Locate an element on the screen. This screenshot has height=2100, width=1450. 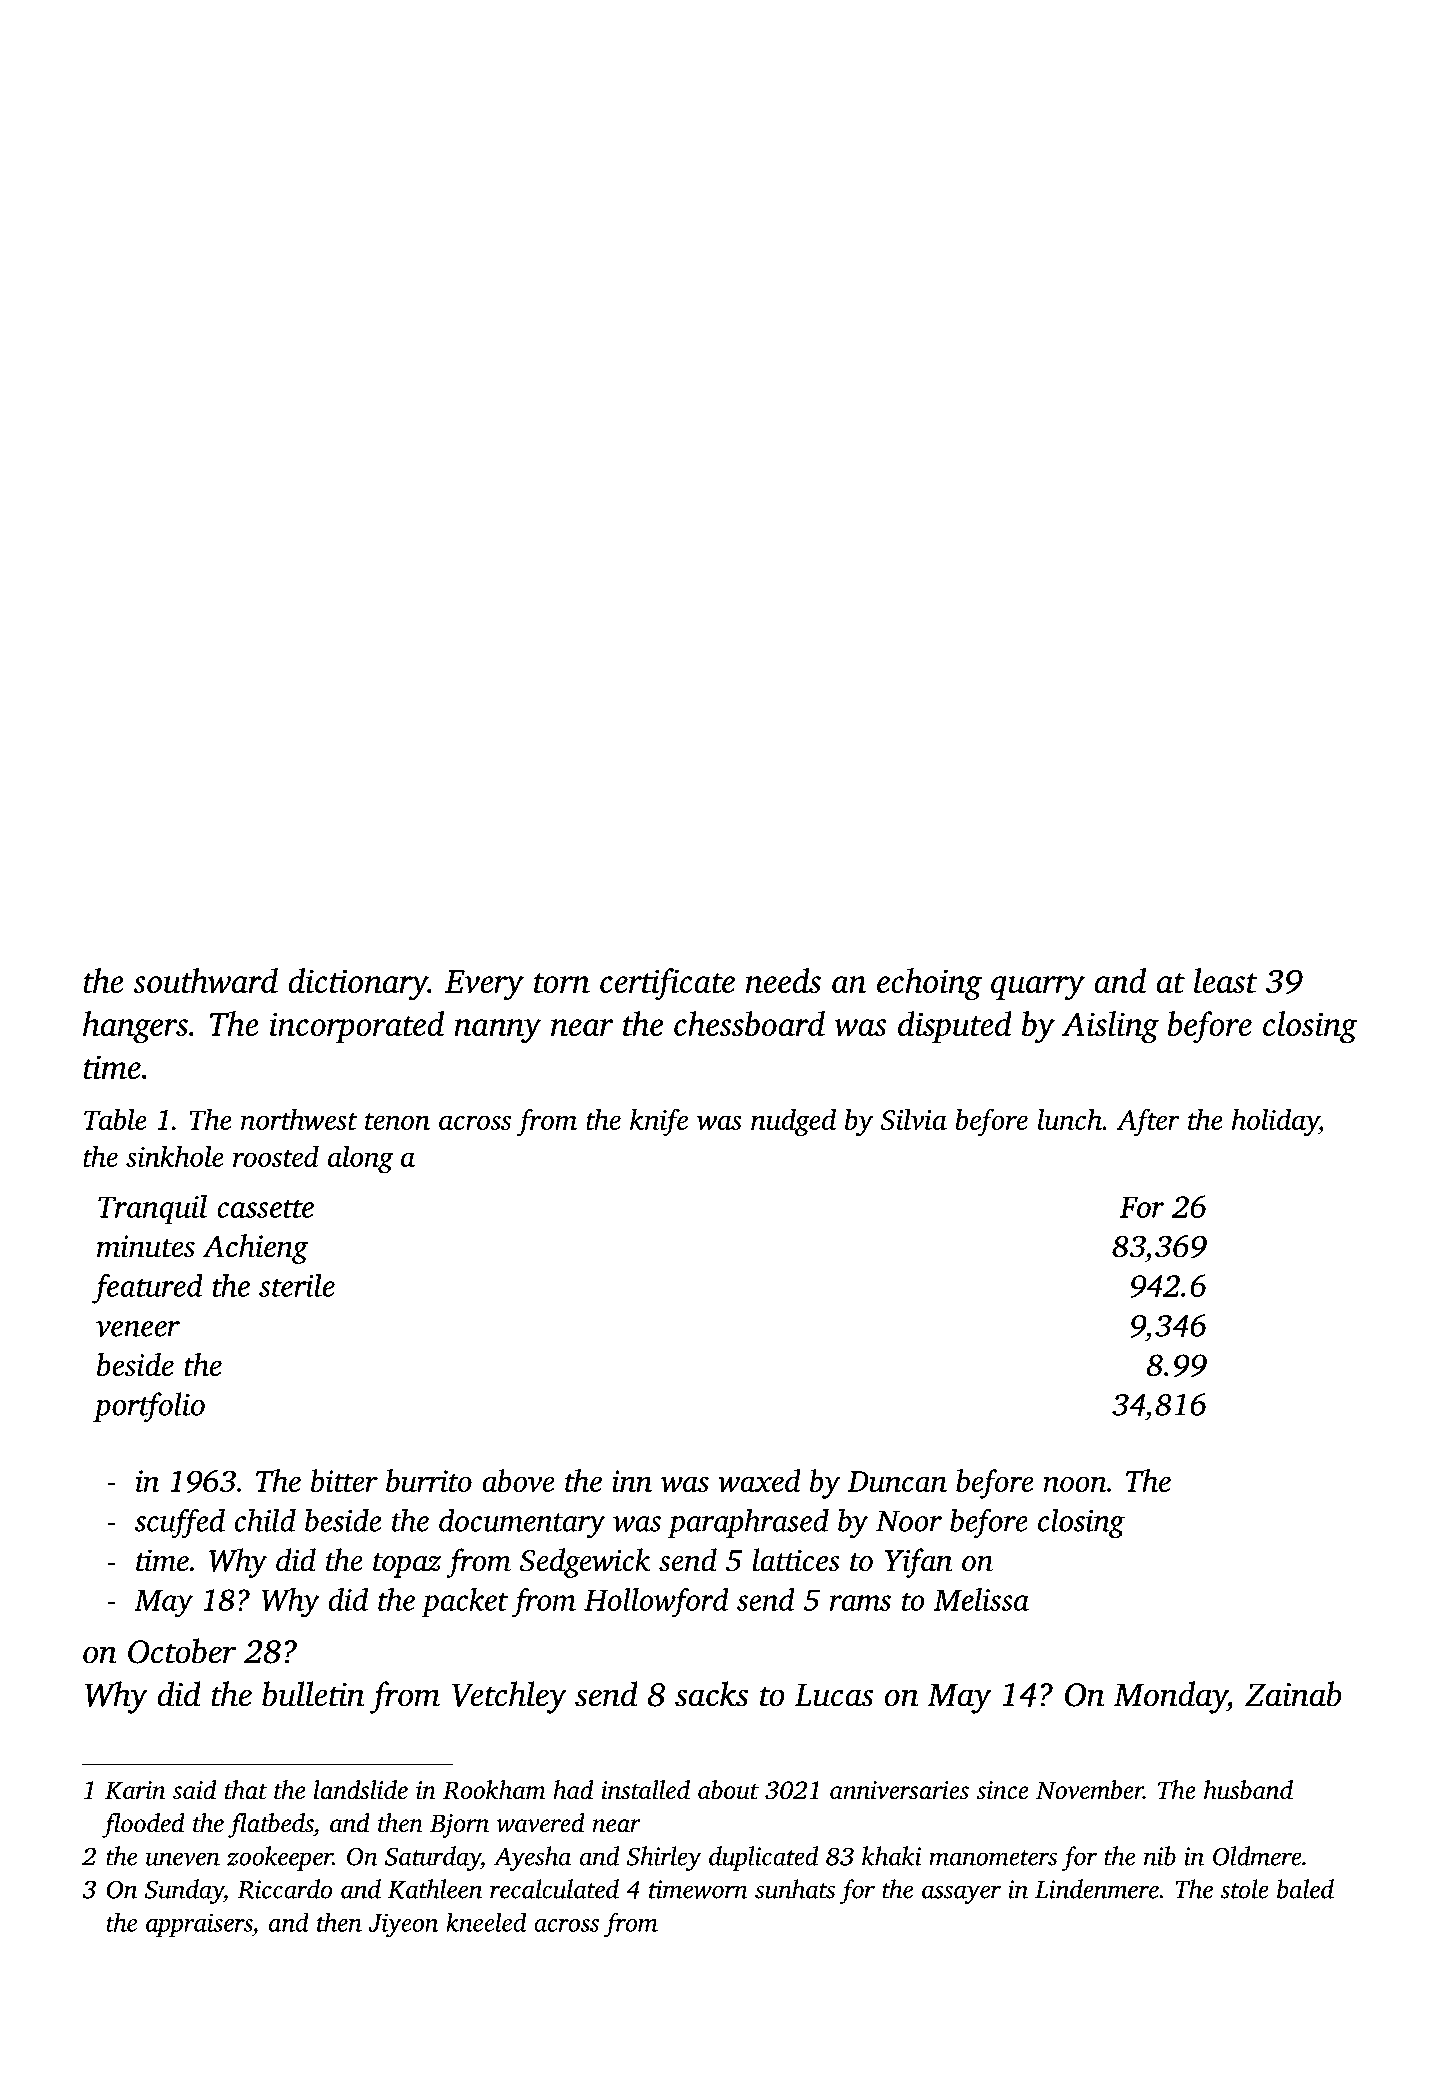
about is located at coordinates (728, 1790).
